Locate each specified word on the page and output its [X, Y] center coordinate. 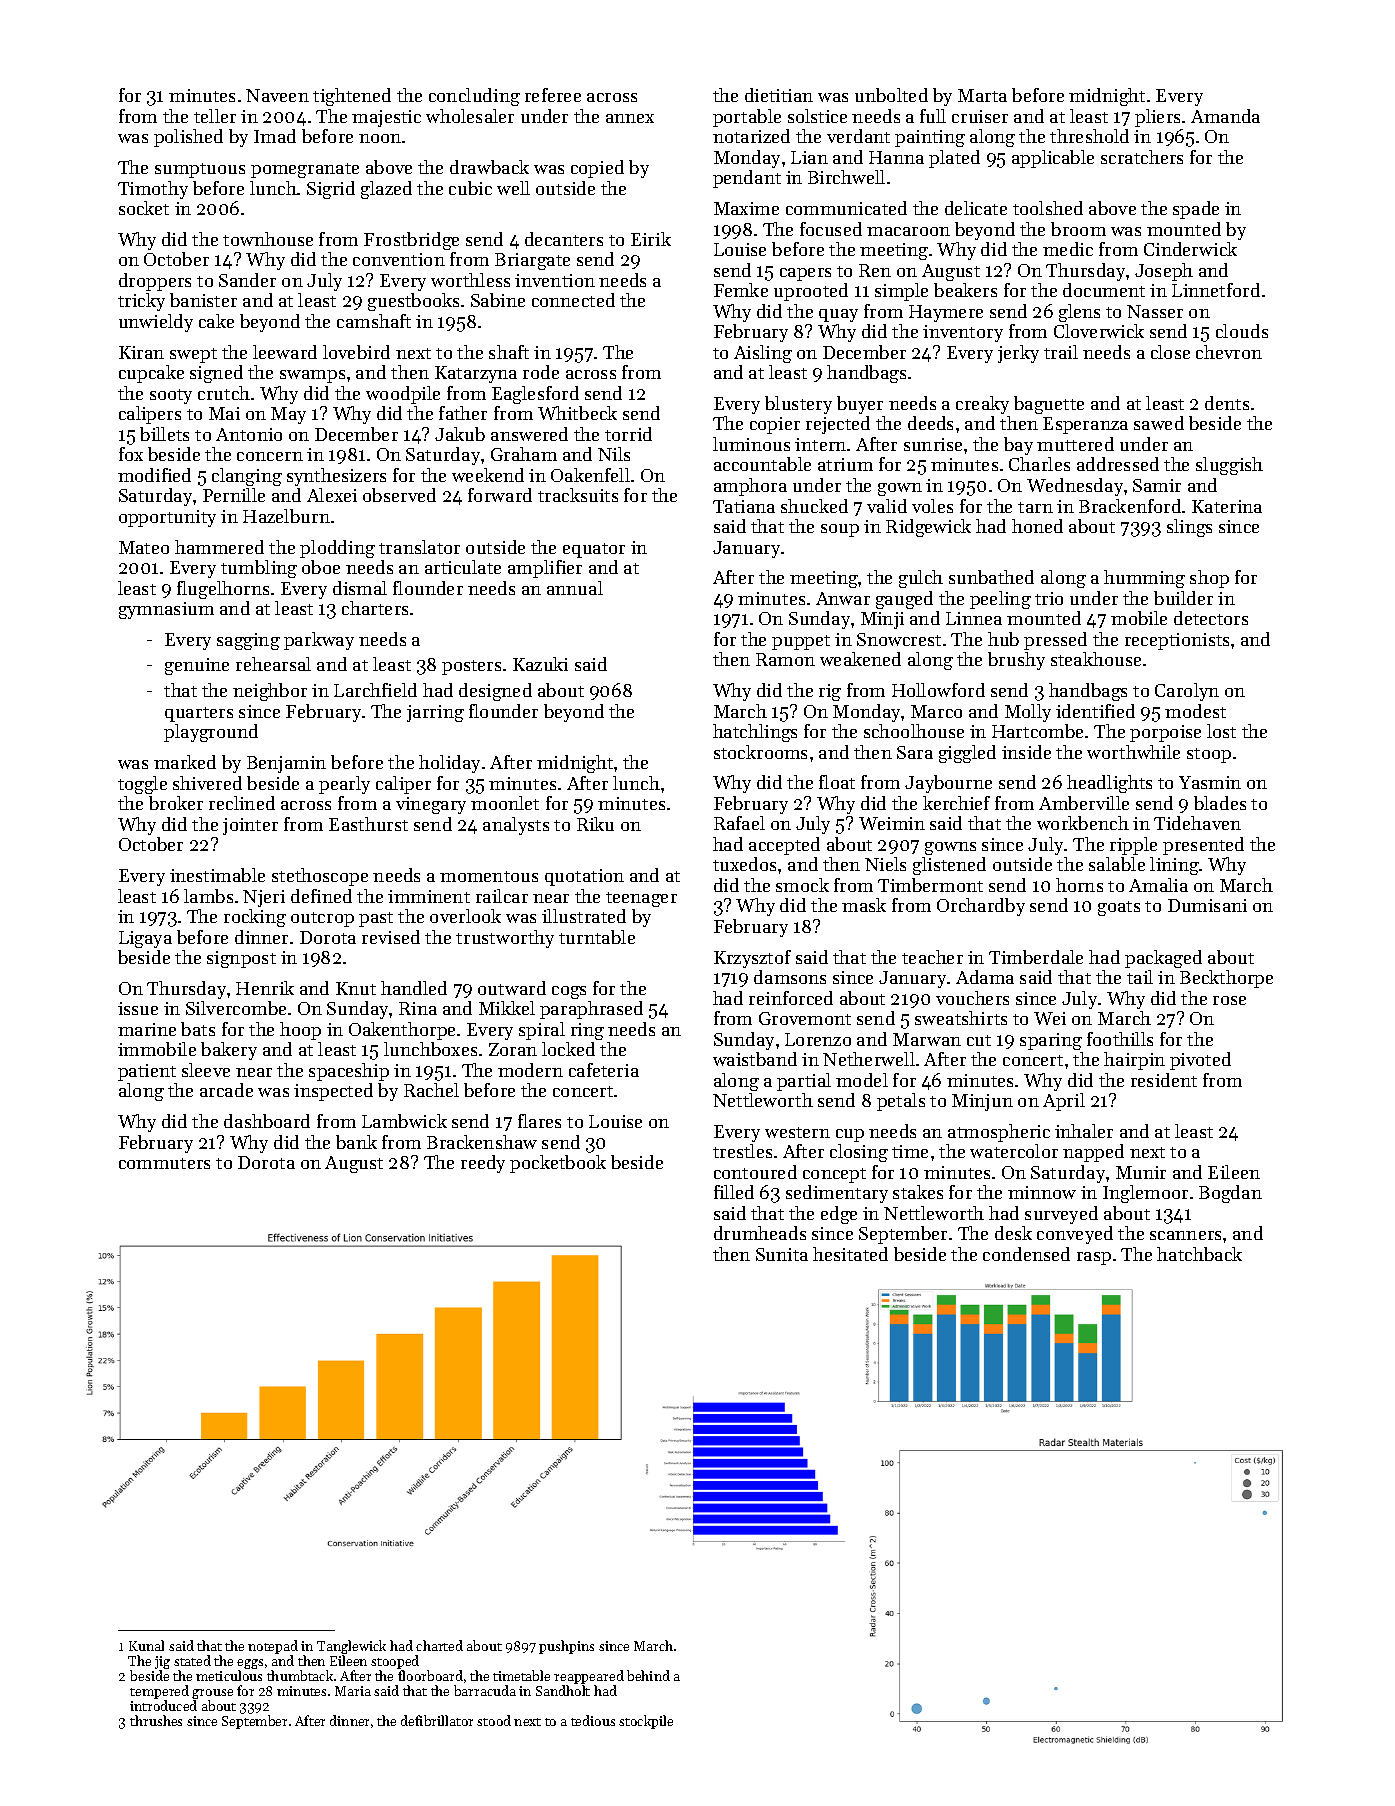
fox [131, 454]
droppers [155, 282]
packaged [1163, 959]
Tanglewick [351, 1647]
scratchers [1142, 157]
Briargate [532, 261]
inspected [333, 1092]
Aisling [763, 354]
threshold [1089, 136]
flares [539, 1121]
